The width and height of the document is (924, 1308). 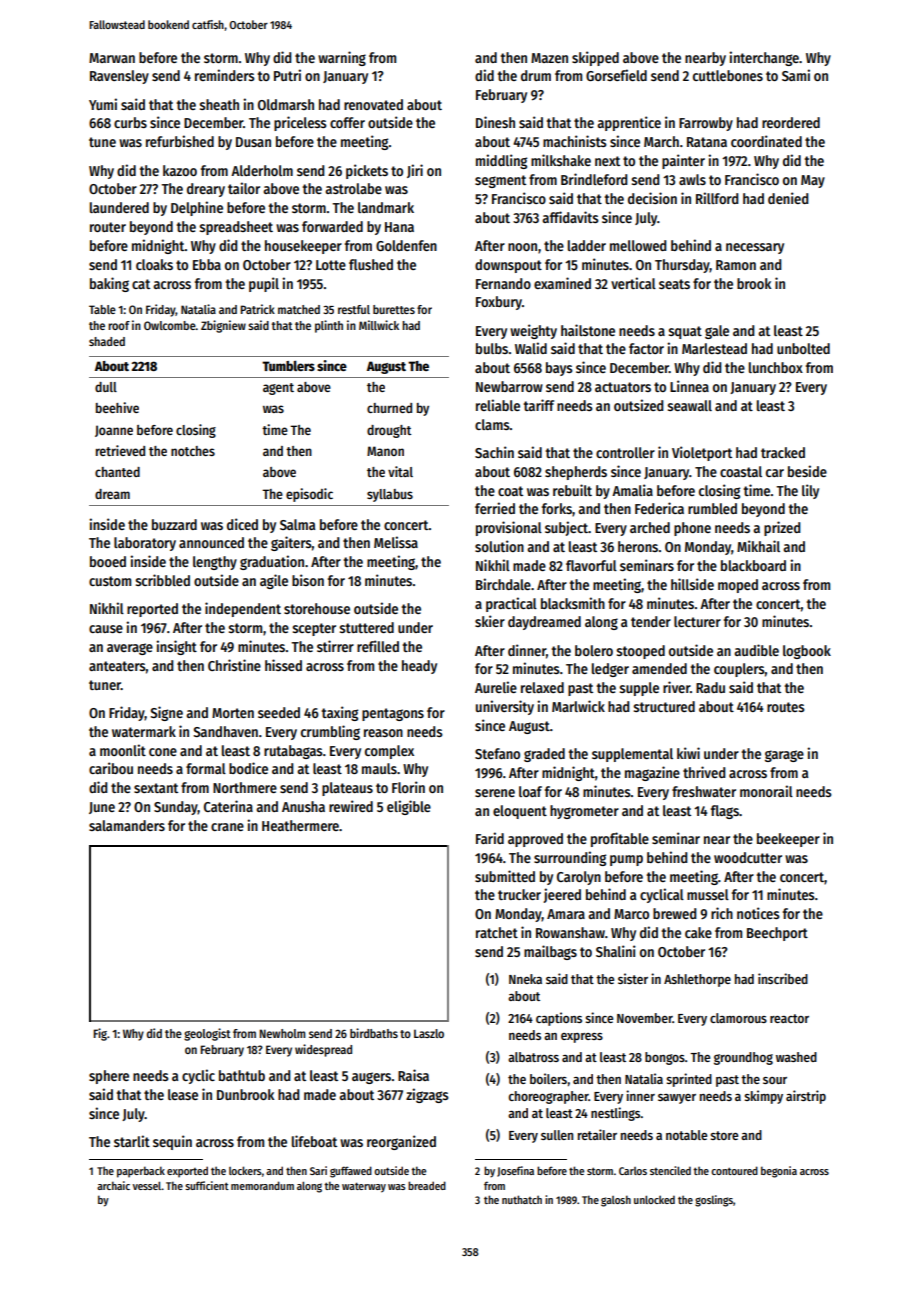 I want to click on spreadsheet, so click(x=236, y=228).
